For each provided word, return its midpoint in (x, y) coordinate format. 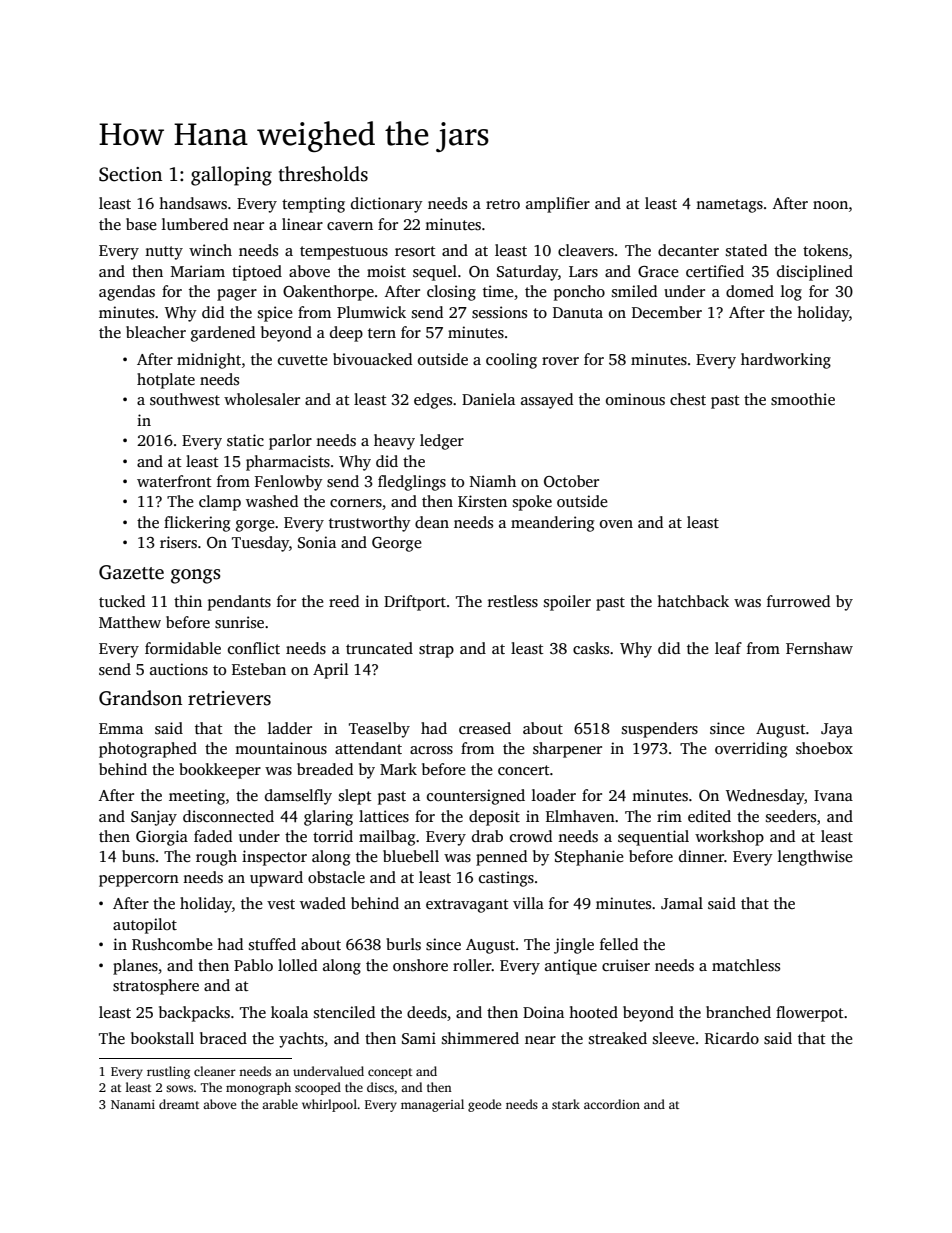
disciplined (815, 273)
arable (280, 1104)
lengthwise (815, 858)
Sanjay (154, 818)
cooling (511, 361)
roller (472, 965)
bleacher (156, 332)
